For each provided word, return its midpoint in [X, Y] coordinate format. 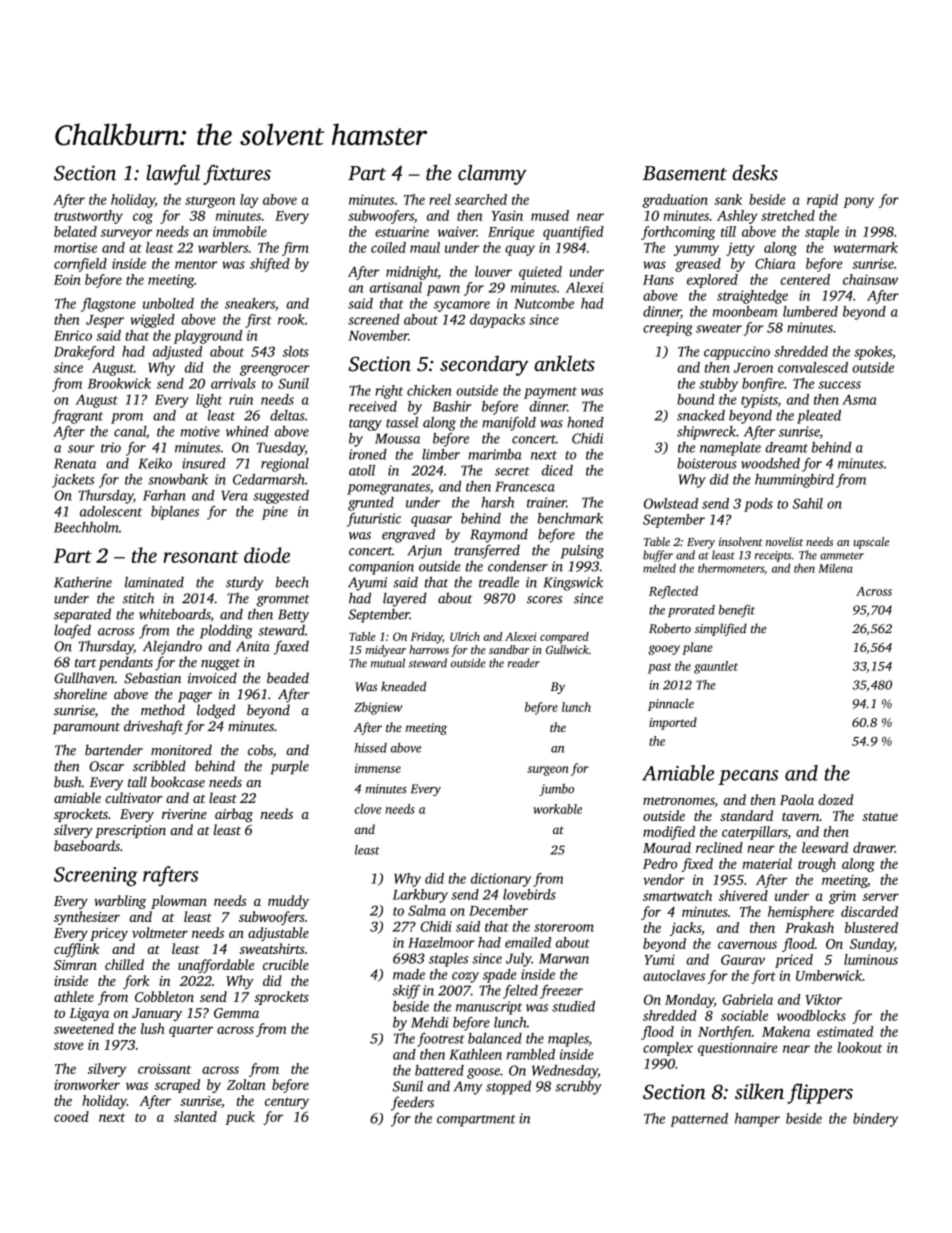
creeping [668, 329]
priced [794, 961]
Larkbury [420, 896]
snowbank [178, 479]
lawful [173, 175]
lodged [216, 711]
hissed [371, 748]
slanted [195, 1116]
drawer [874, 847]
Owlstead [671, 503]
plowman [179, 902]
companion [381, 568]
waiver [457, 231]
